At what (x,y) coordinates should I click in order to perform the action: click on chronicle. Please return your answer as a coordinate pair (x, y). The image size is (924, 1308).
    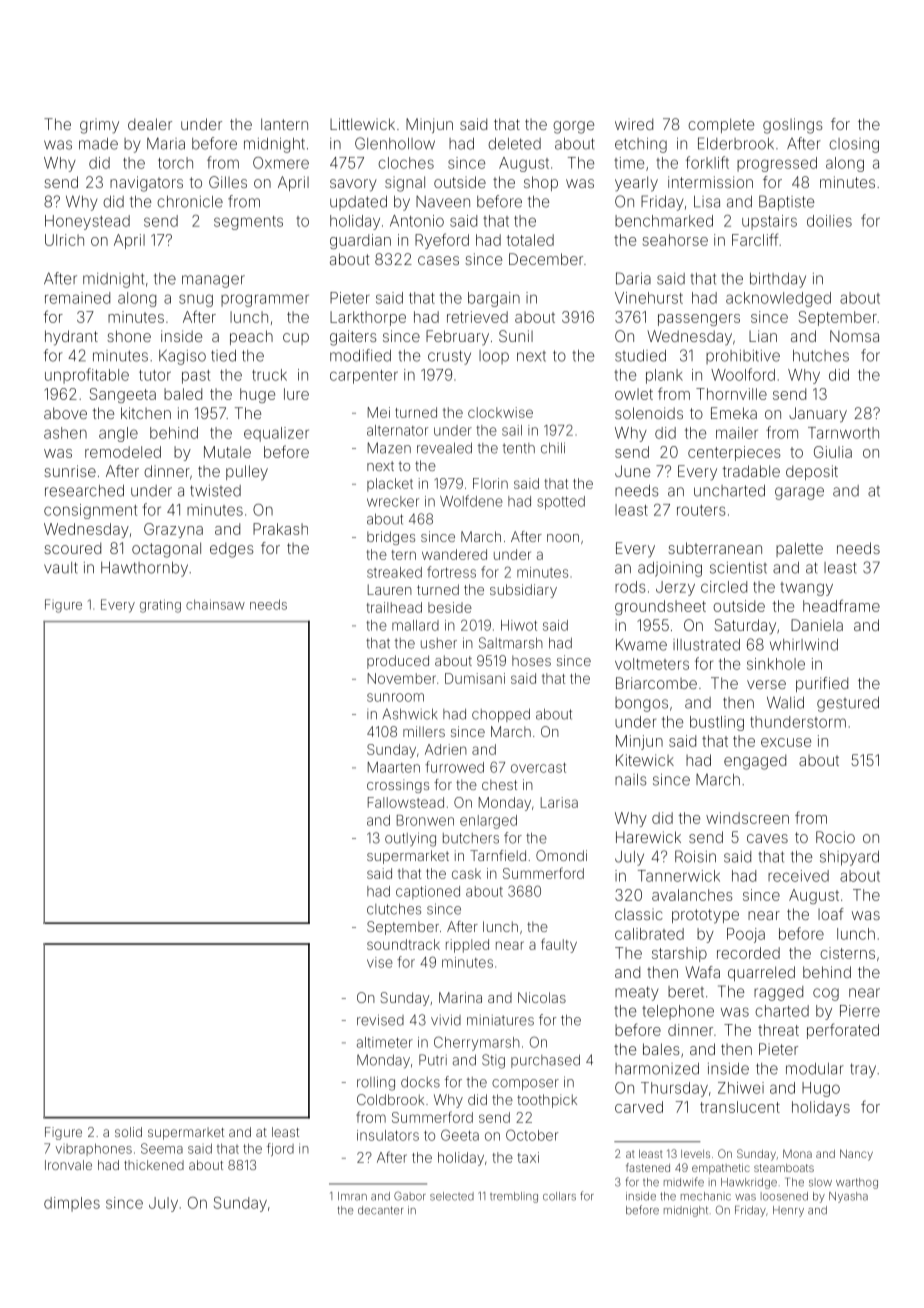
    Looking at the image, I should click on (190, 202).
